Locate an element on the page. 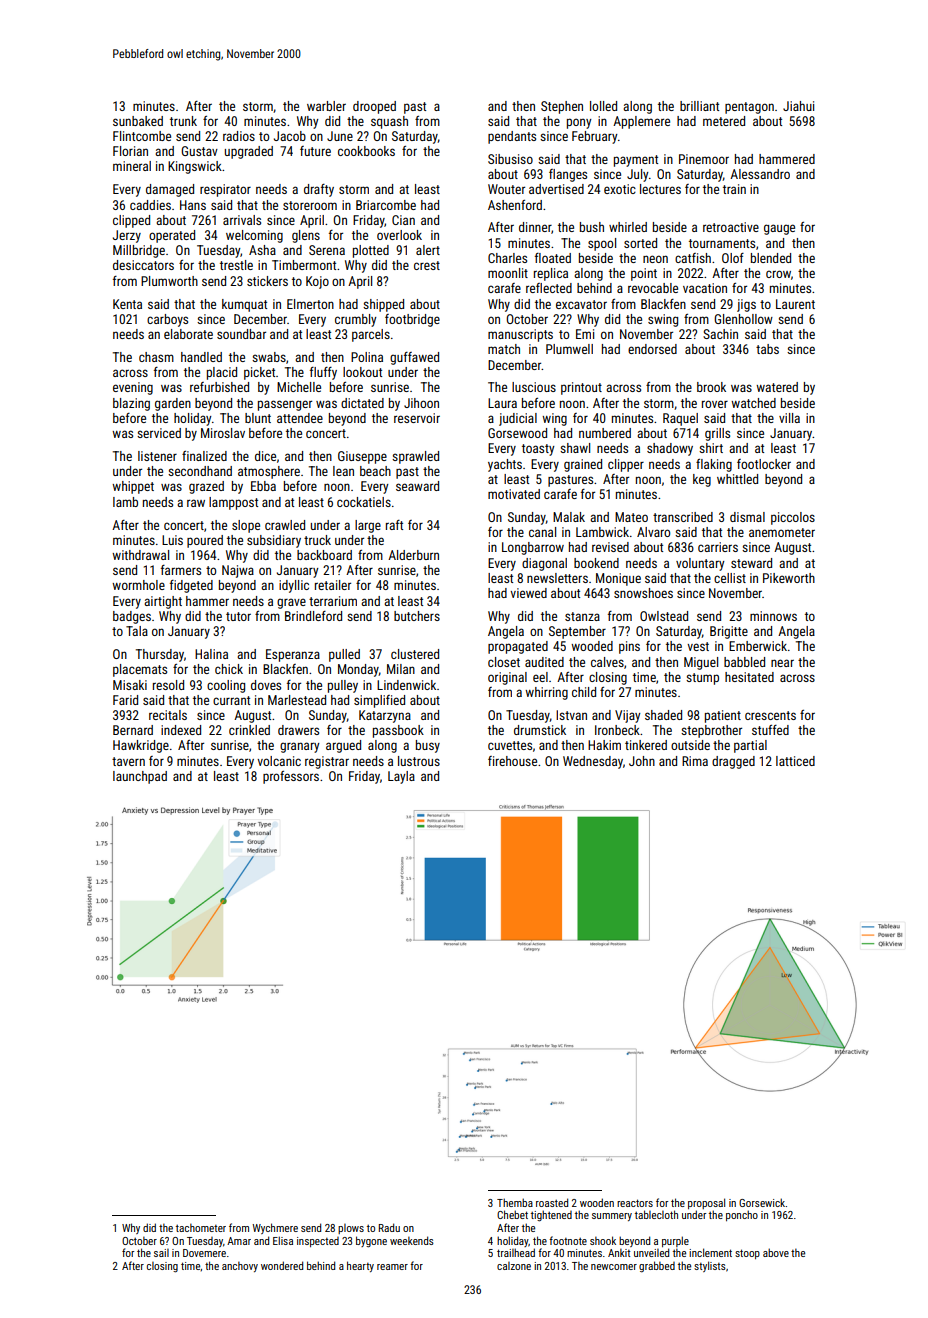  Millbridge is located at coordinates (139, 251).
